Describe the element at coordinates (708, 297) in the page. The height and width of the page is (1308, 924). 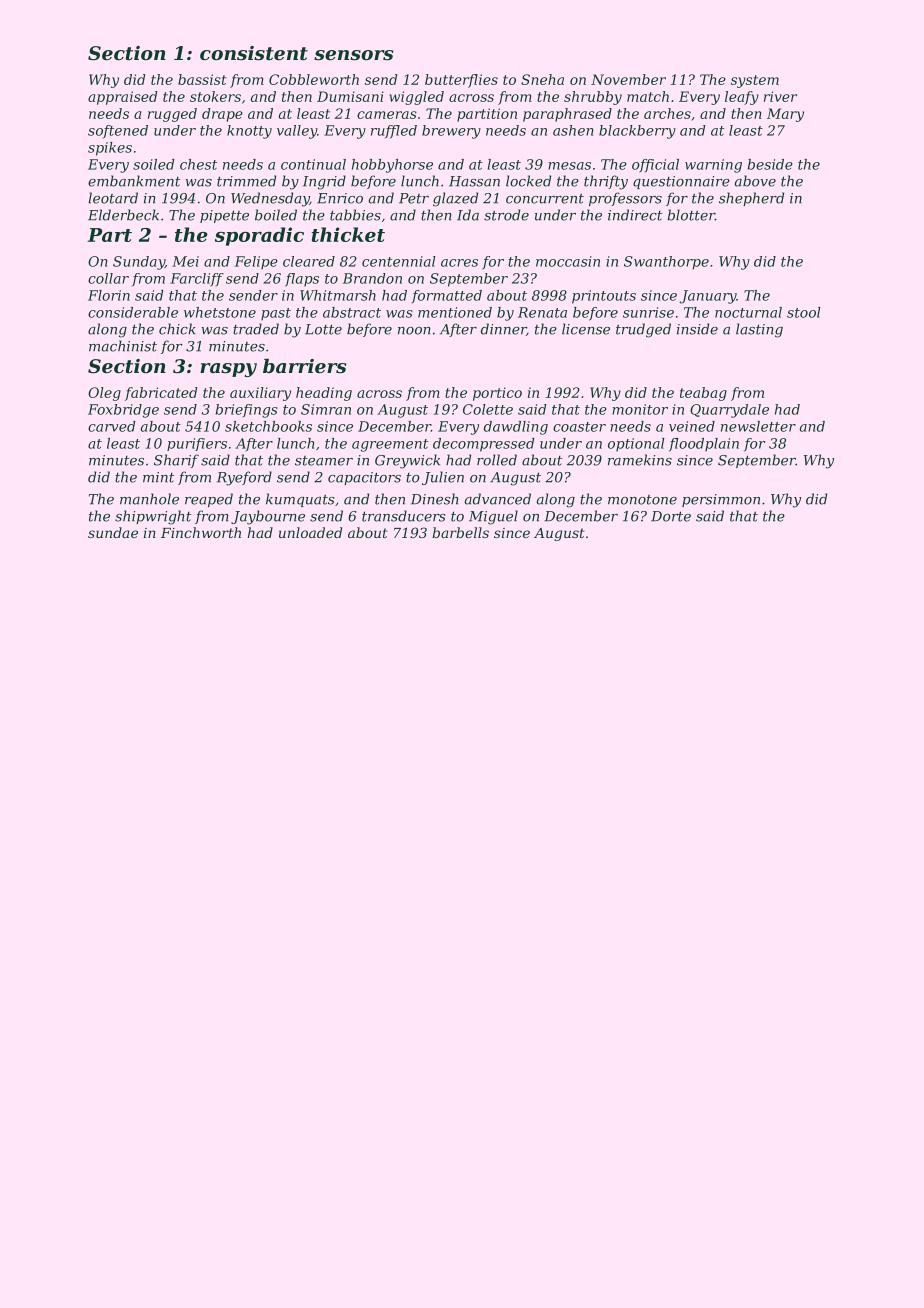
I see `January` at that location.
